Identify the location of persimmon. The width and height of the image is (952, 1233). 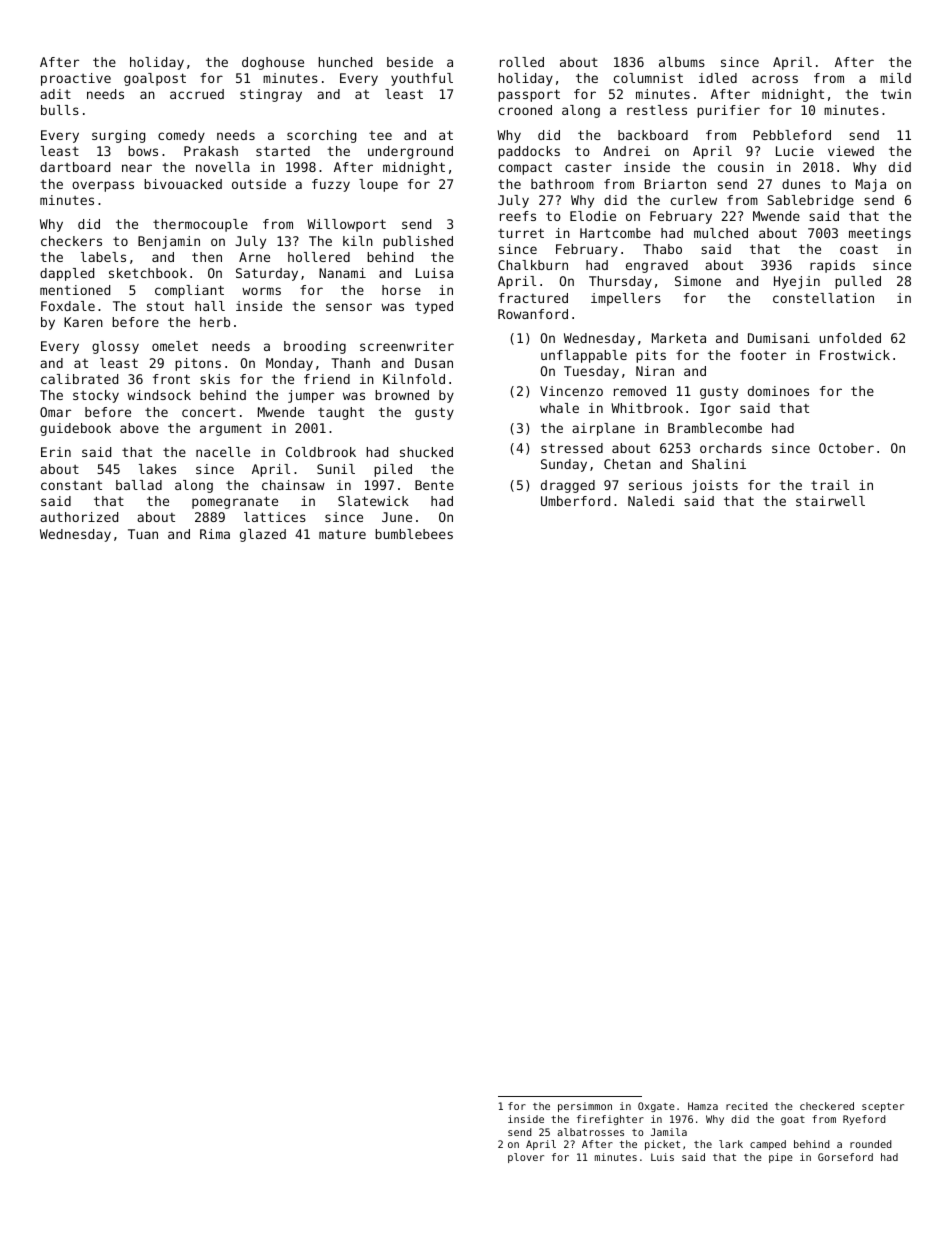
(585, 1107).
